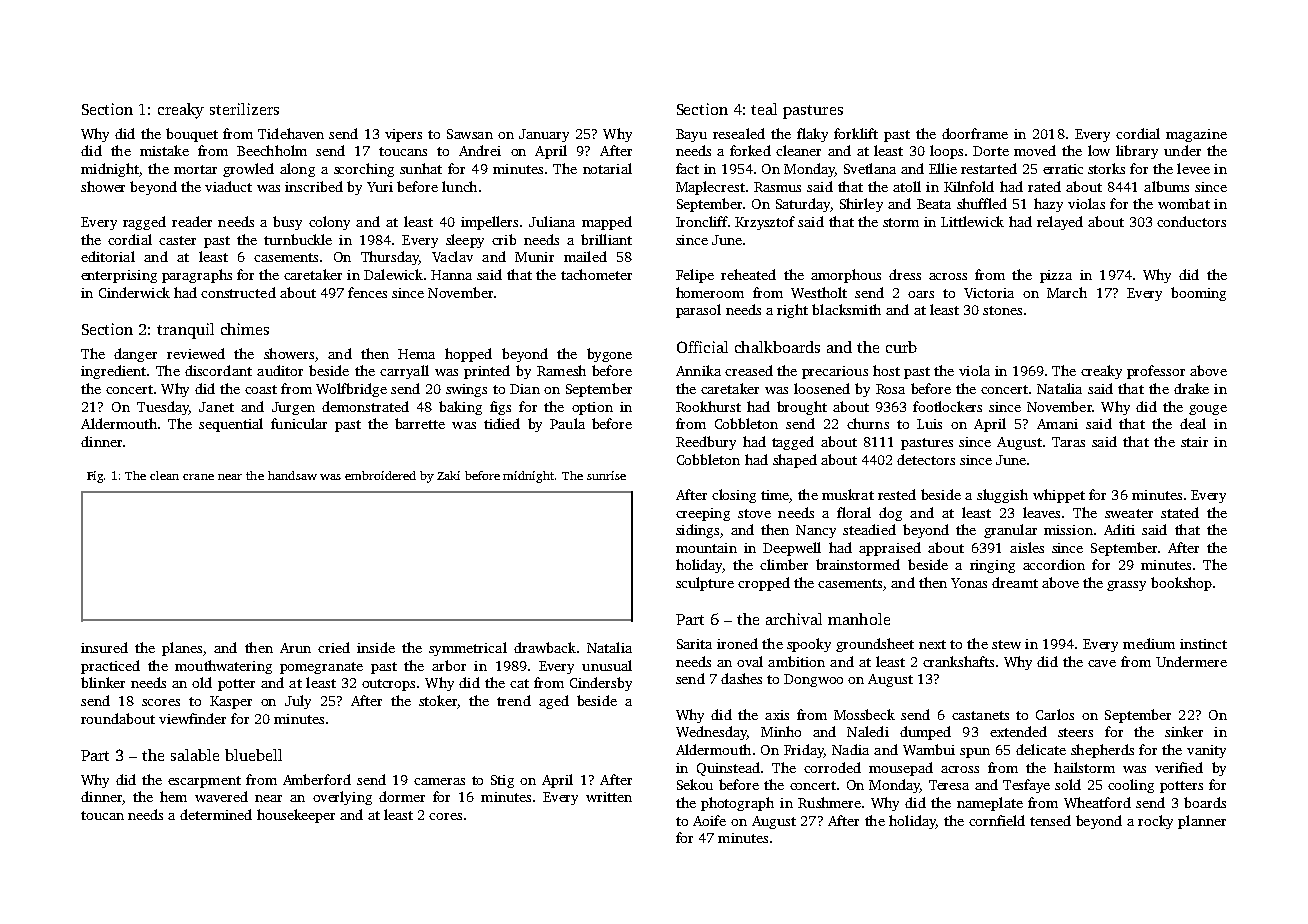 This page has height=924, width=1308. What do you see at coordinates (1068, 442) in the page?
I see `Taras` at bounding box center [1068, 442].
